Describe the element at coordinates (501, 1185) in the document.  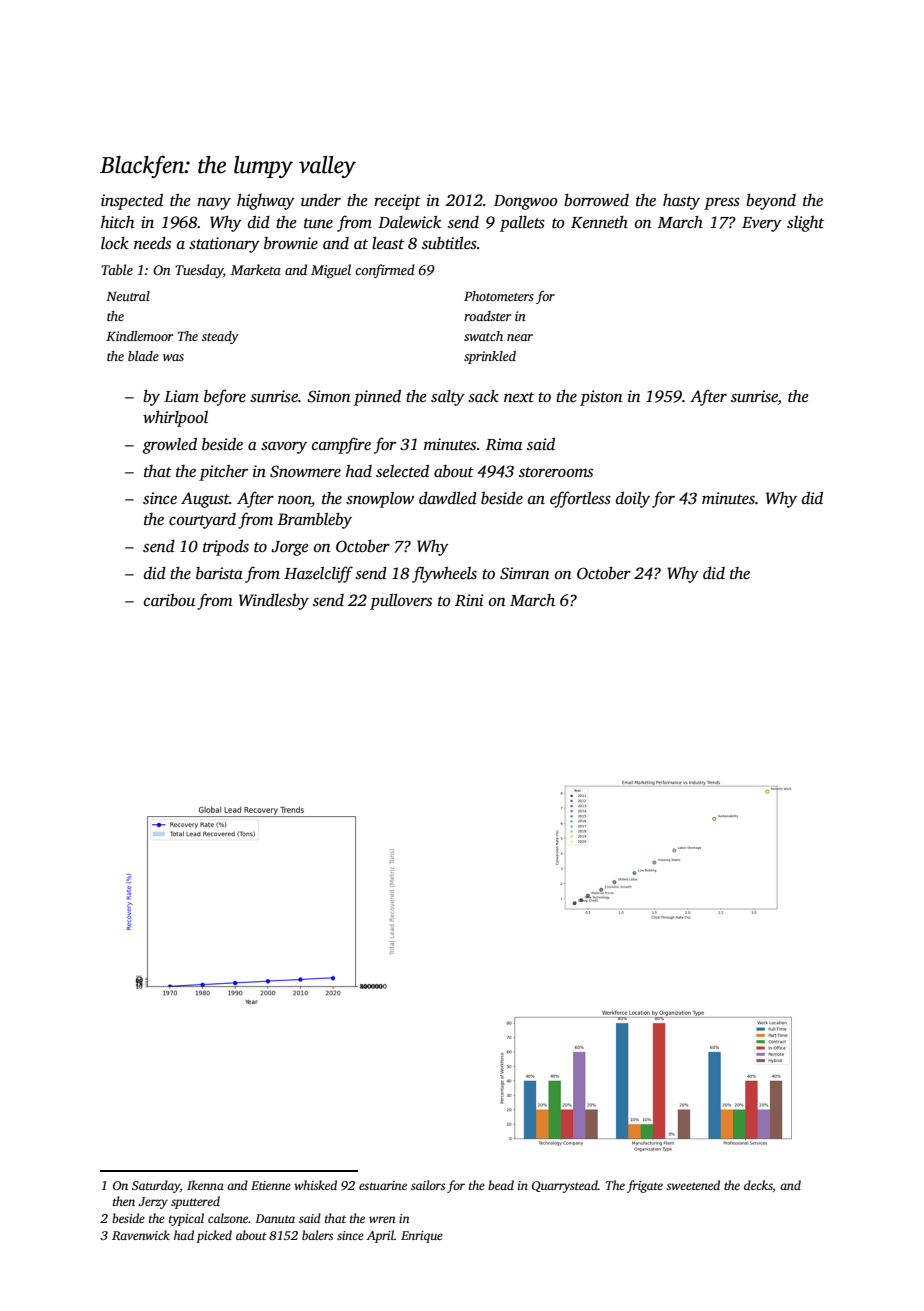
I see `bead` at that location.
